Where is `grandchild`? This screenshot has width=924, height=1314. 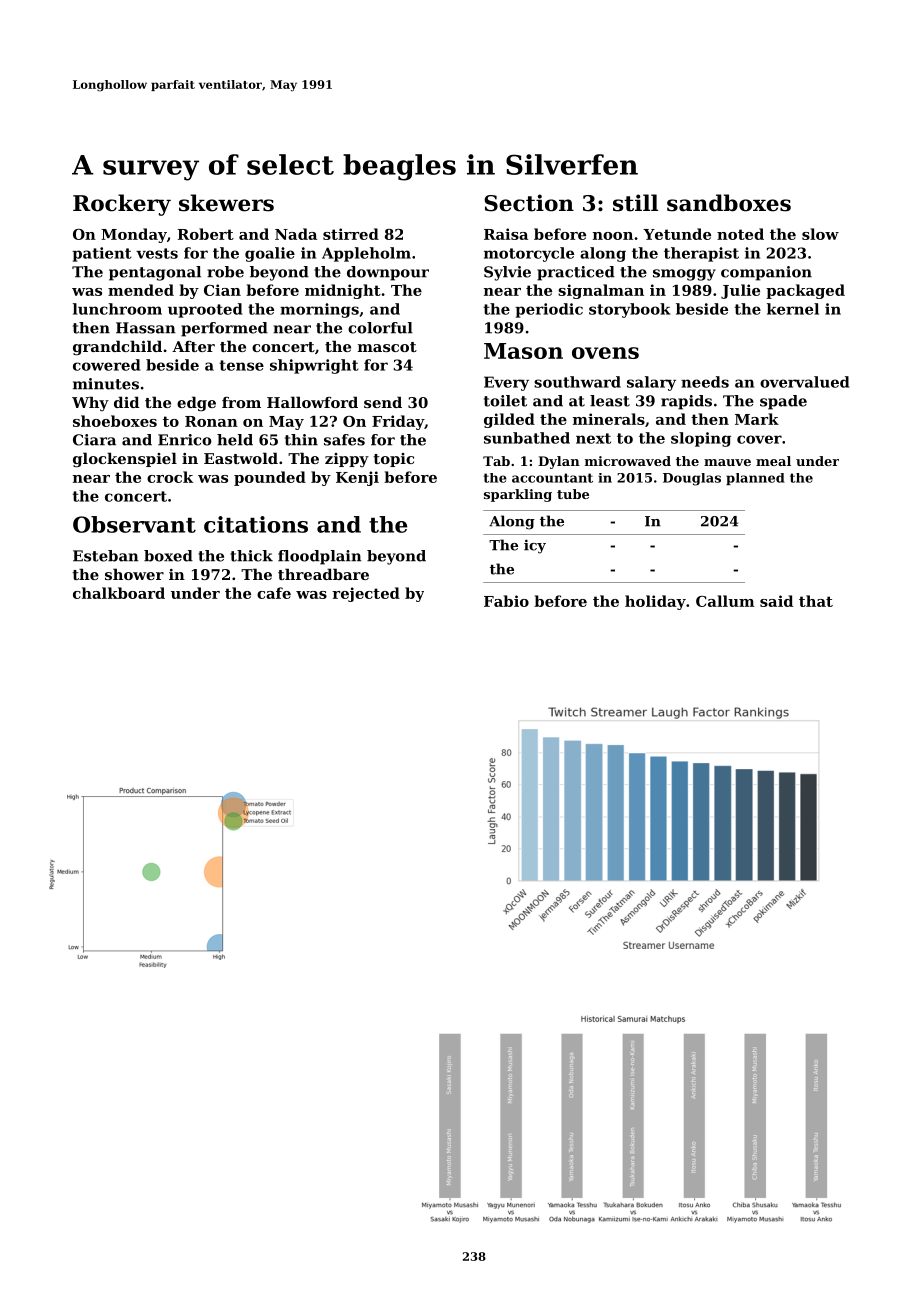 grandchild is located at coordinates (117, 348).
